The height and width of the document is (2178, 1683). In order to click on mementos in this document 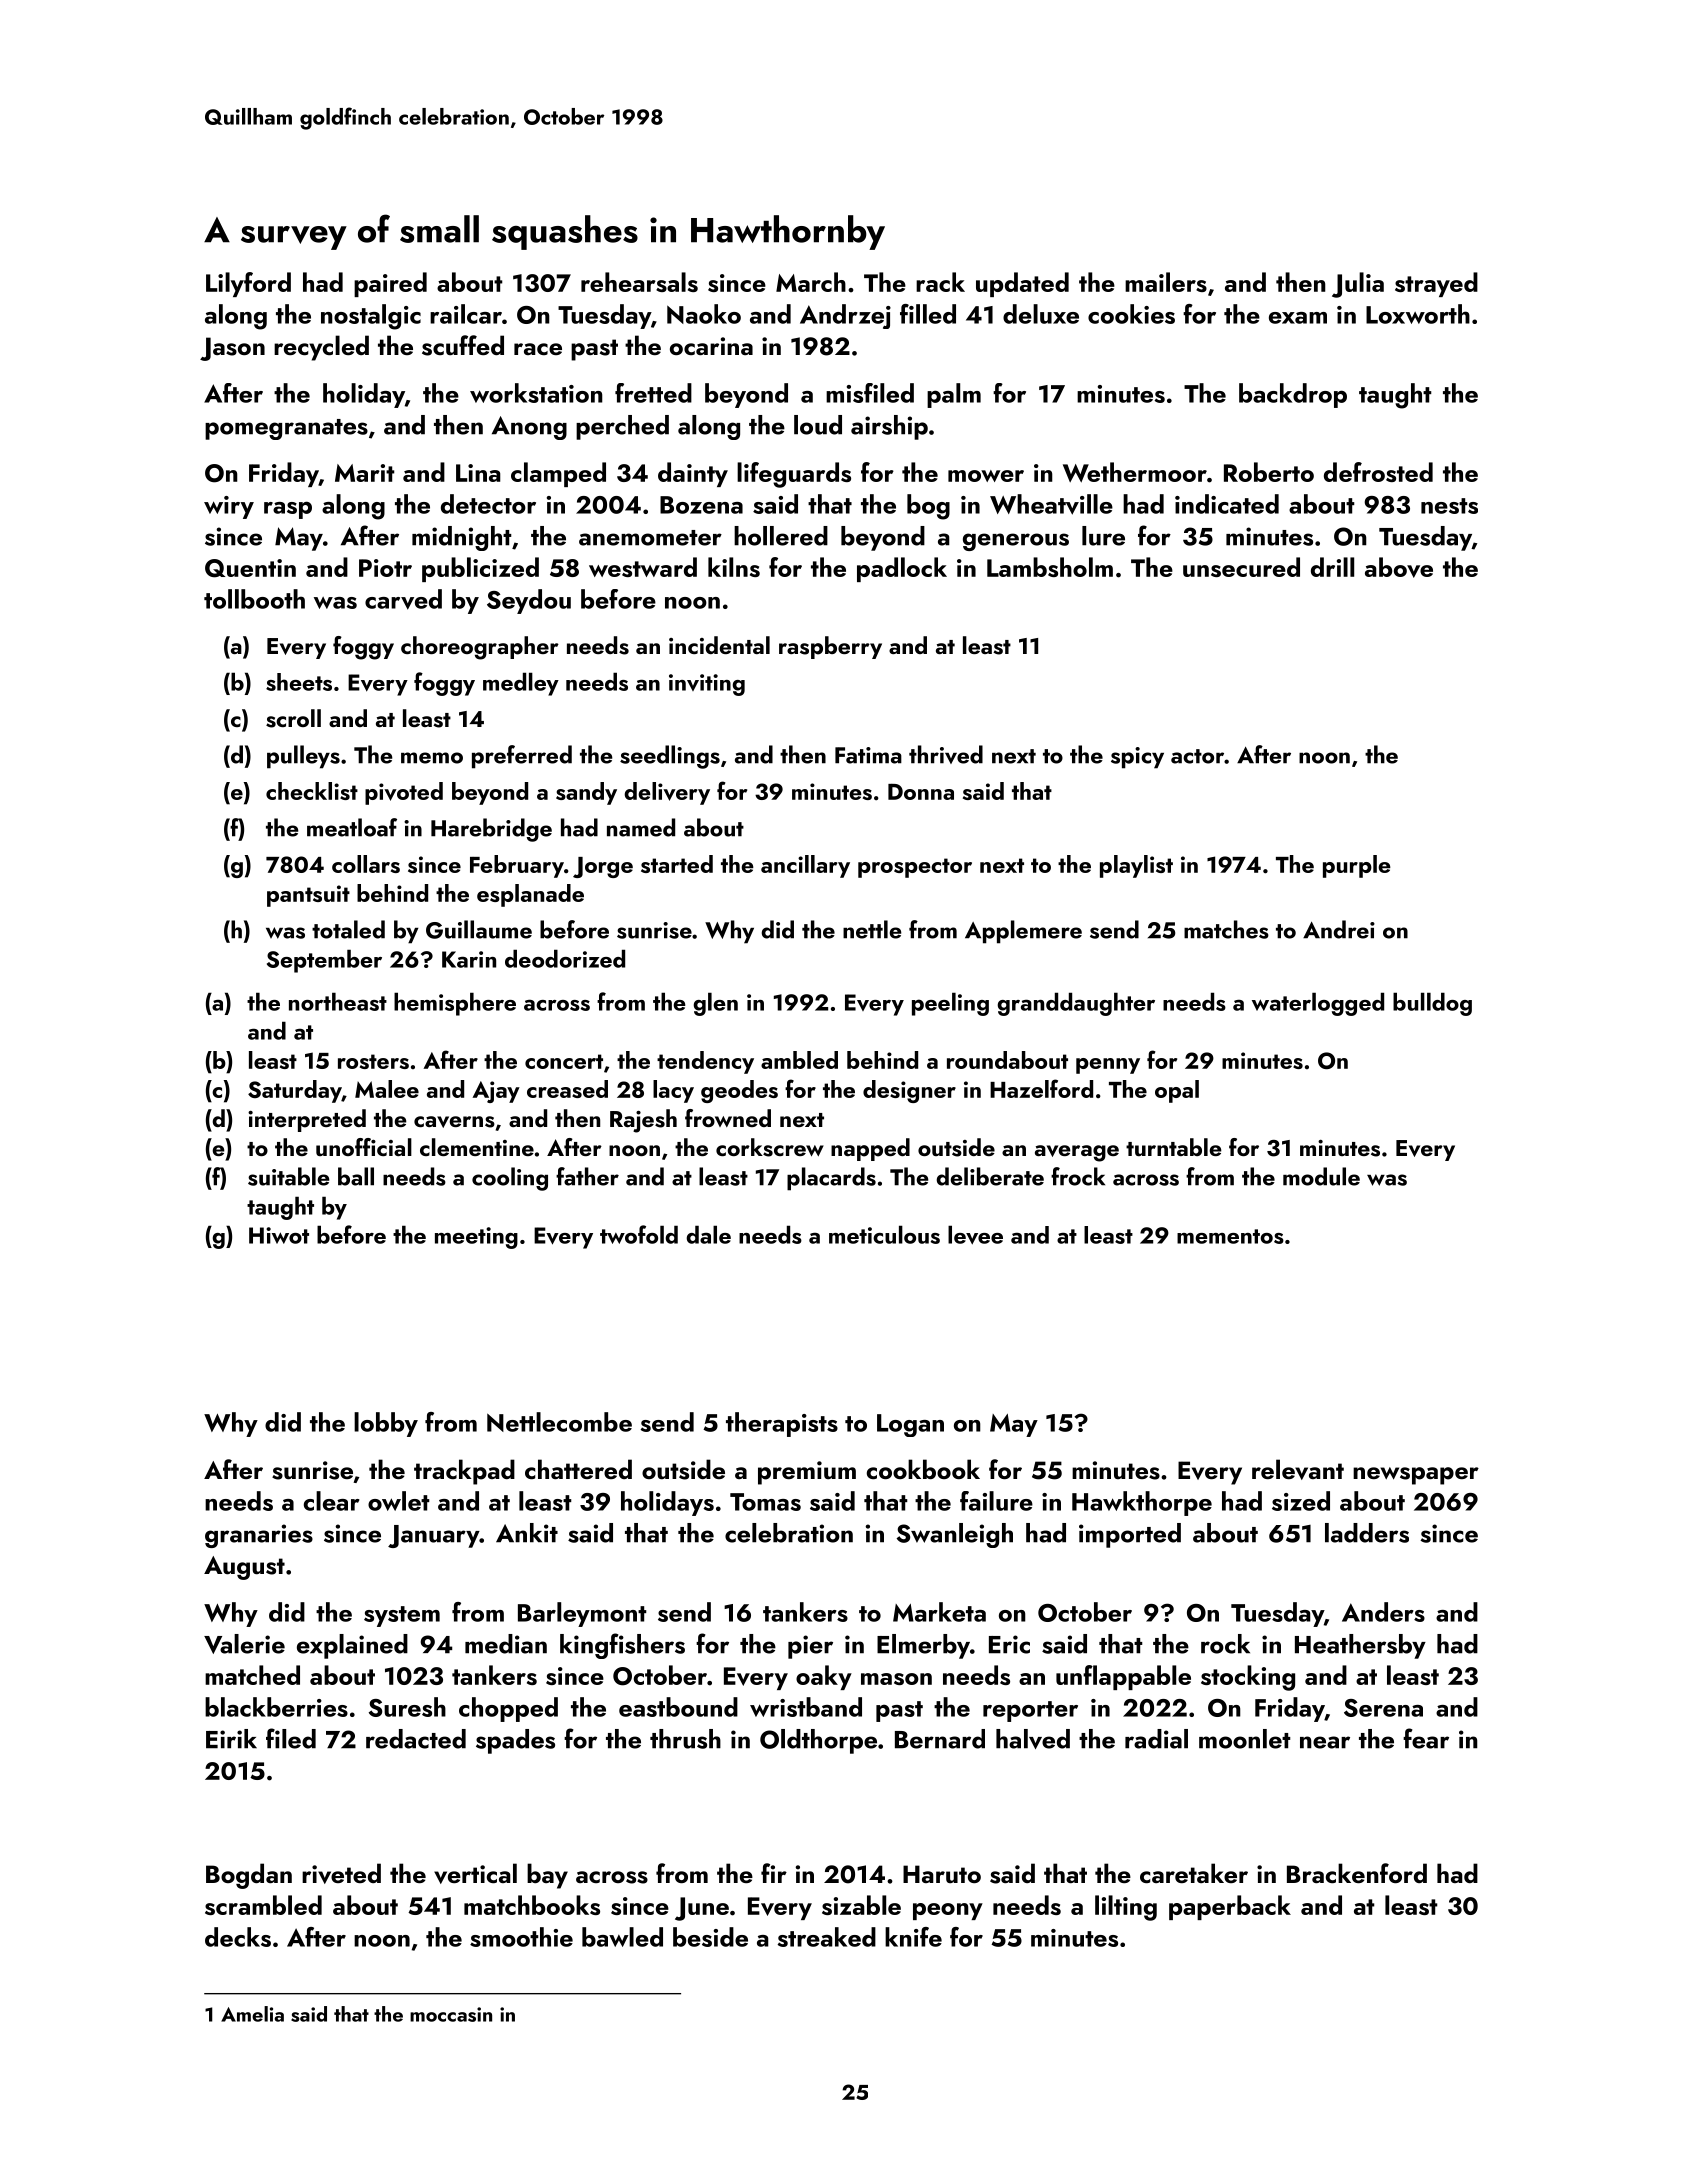, I will do `click(1230, 1236)`.
